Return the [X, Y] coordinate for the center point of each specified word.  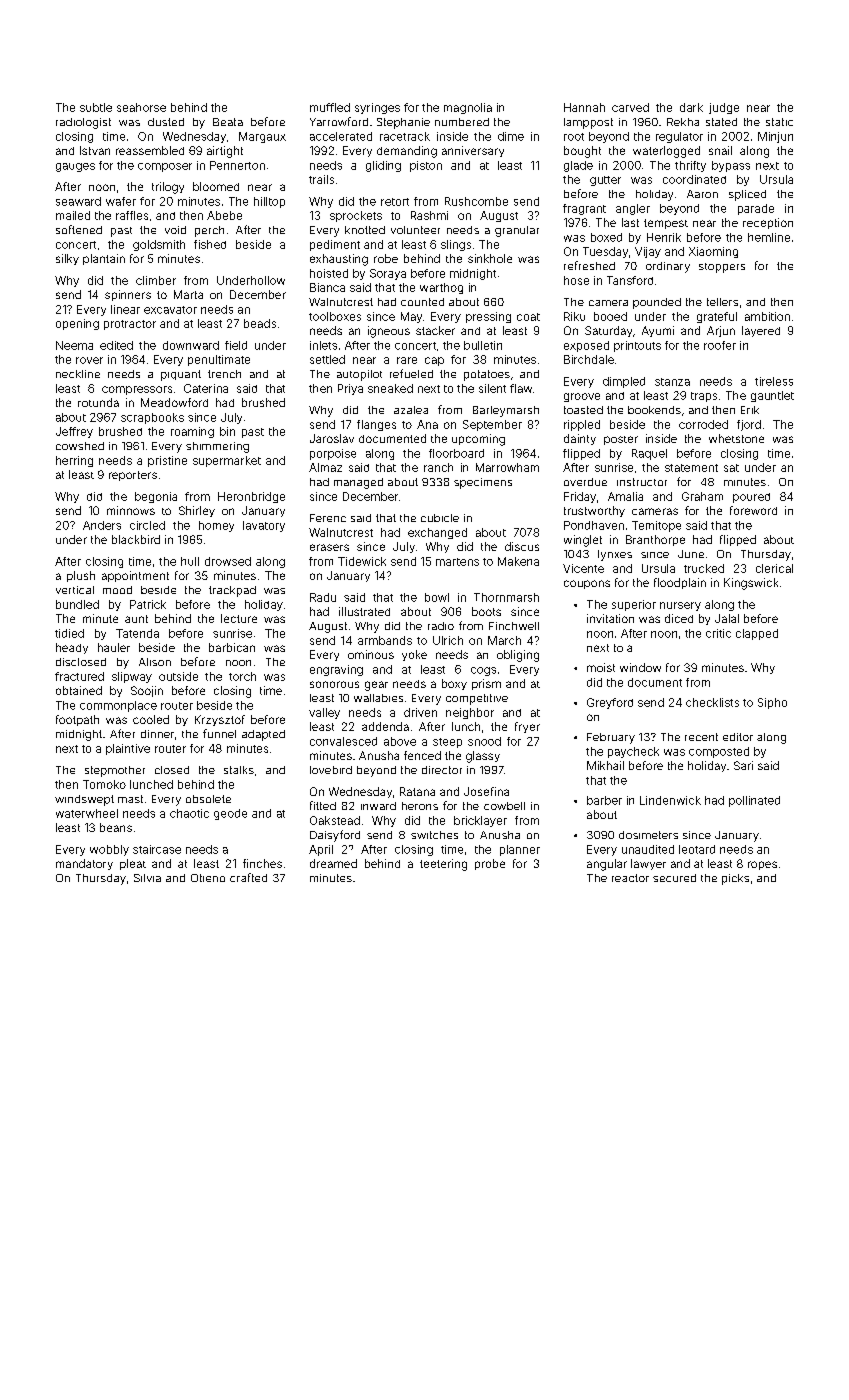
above [400, 741]
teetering [443, 865]
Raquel [649, 454]
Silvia [147, 878]
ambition [767, 316]
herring [74, 461]
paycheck [633, 752]
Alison [155, 662]
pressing [488, 317]
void [175, 230]
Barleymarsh [506, 411]
